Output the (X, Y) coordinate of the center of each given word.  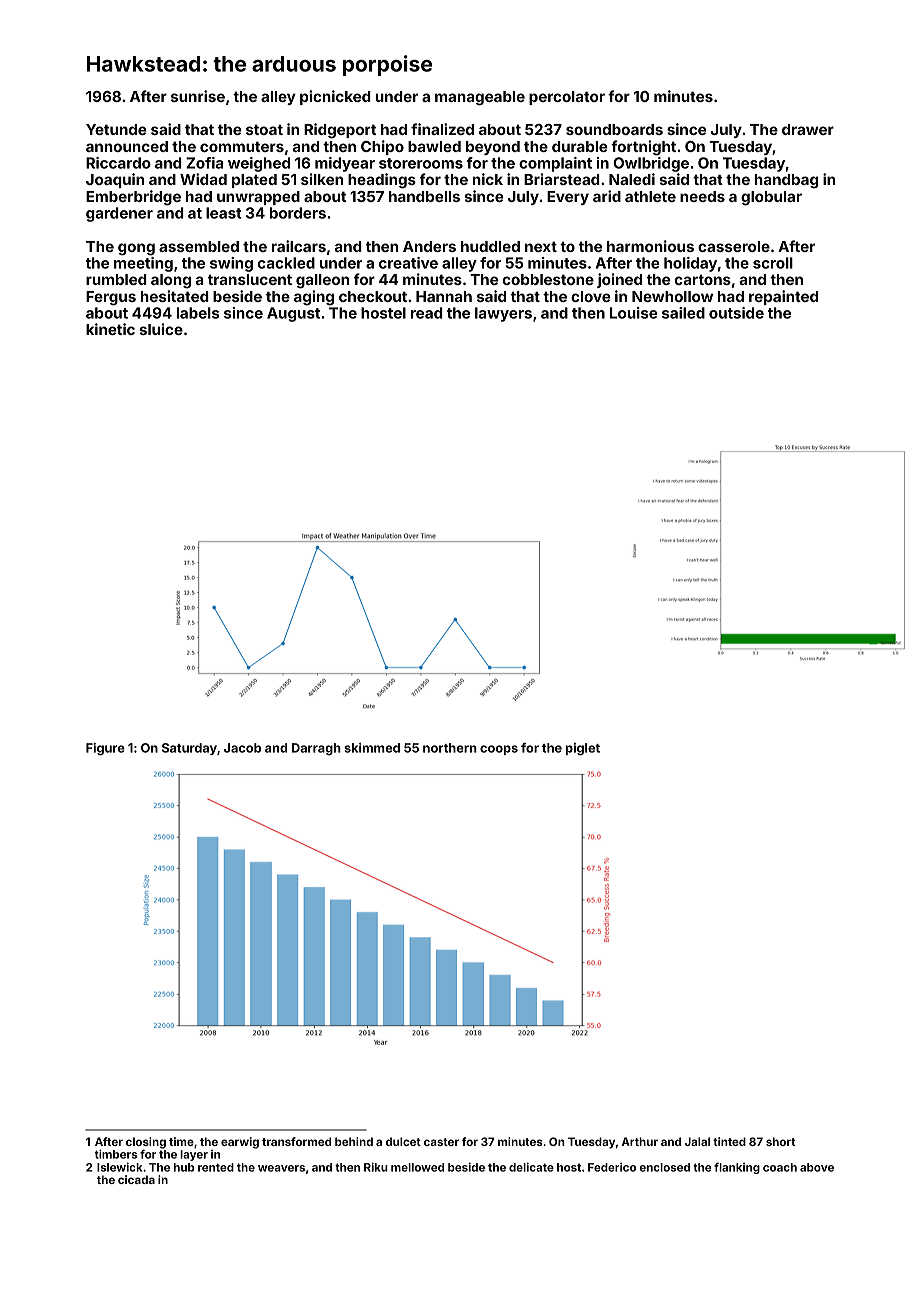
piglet (583, 749)
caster (441, 1142)
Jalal (697, 1141)
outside (736, 313)
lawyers (503, 314)
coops (499, 750)
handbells (424, 196)
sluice (161, 329)
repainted (783, 297)
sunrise (198, 96)
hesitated (175, 296)
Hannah (444, 296)
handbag (786, 181)
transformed (296, 1141)
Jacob (242, 748)
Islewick (119, 1167)
